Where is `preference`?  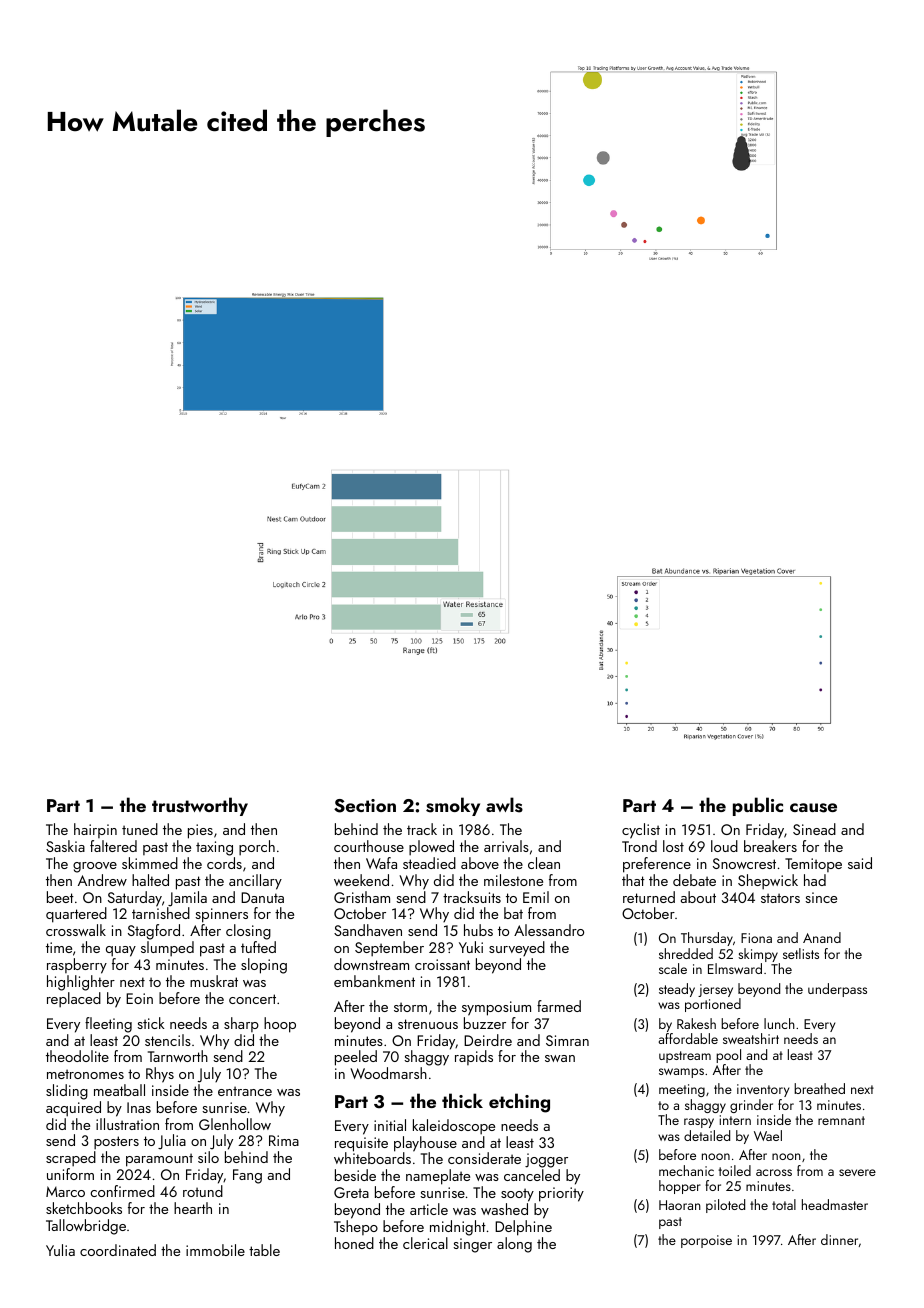
preference is located at coordinates (657, 865).
